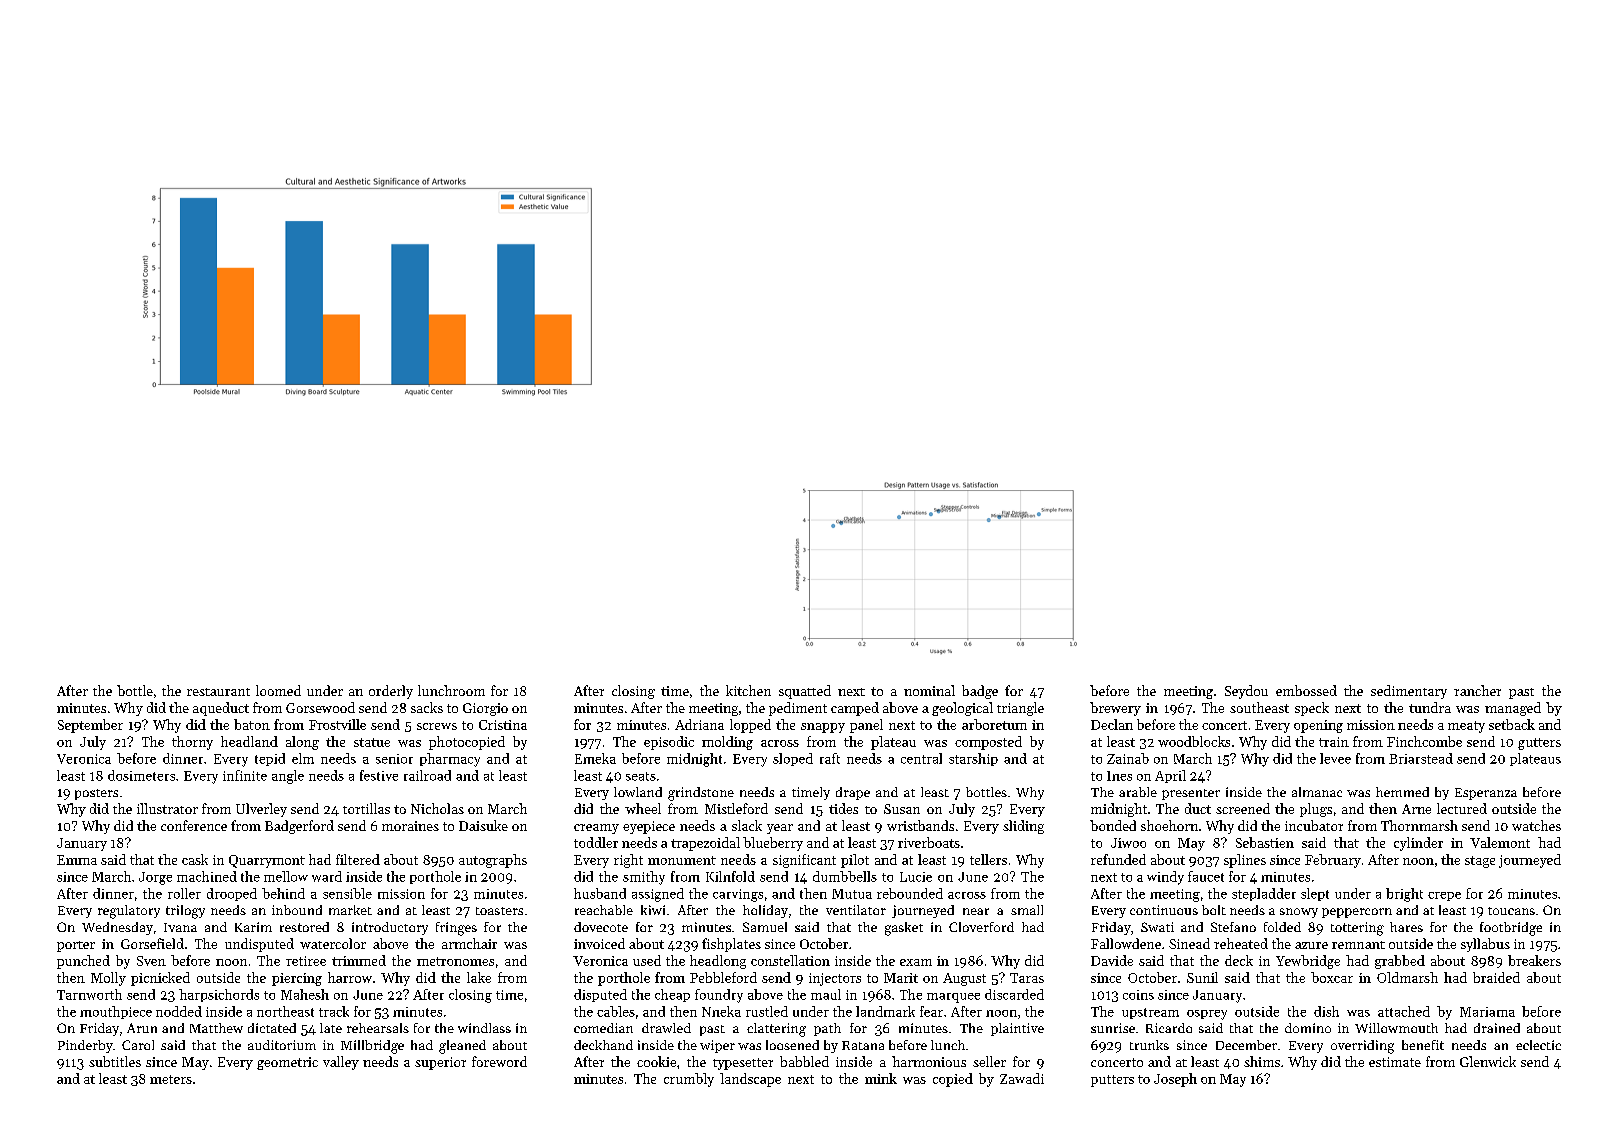  What do you see at coordinates (218, 692) in the screenshot?
I see `restaurant` at bounding box center [218, 692].
